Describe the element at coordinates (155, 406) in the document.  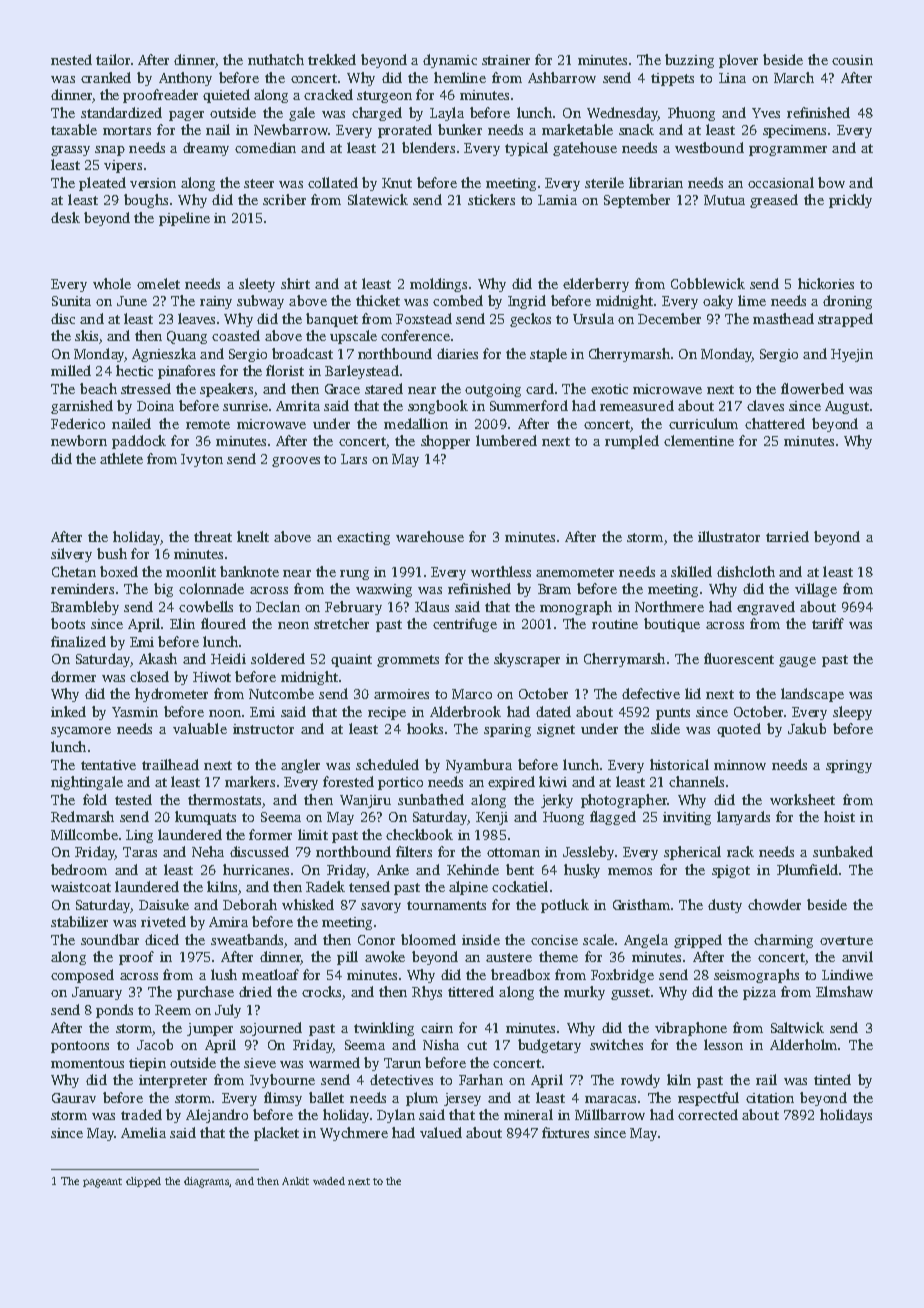
I see `Doina` at that location.
